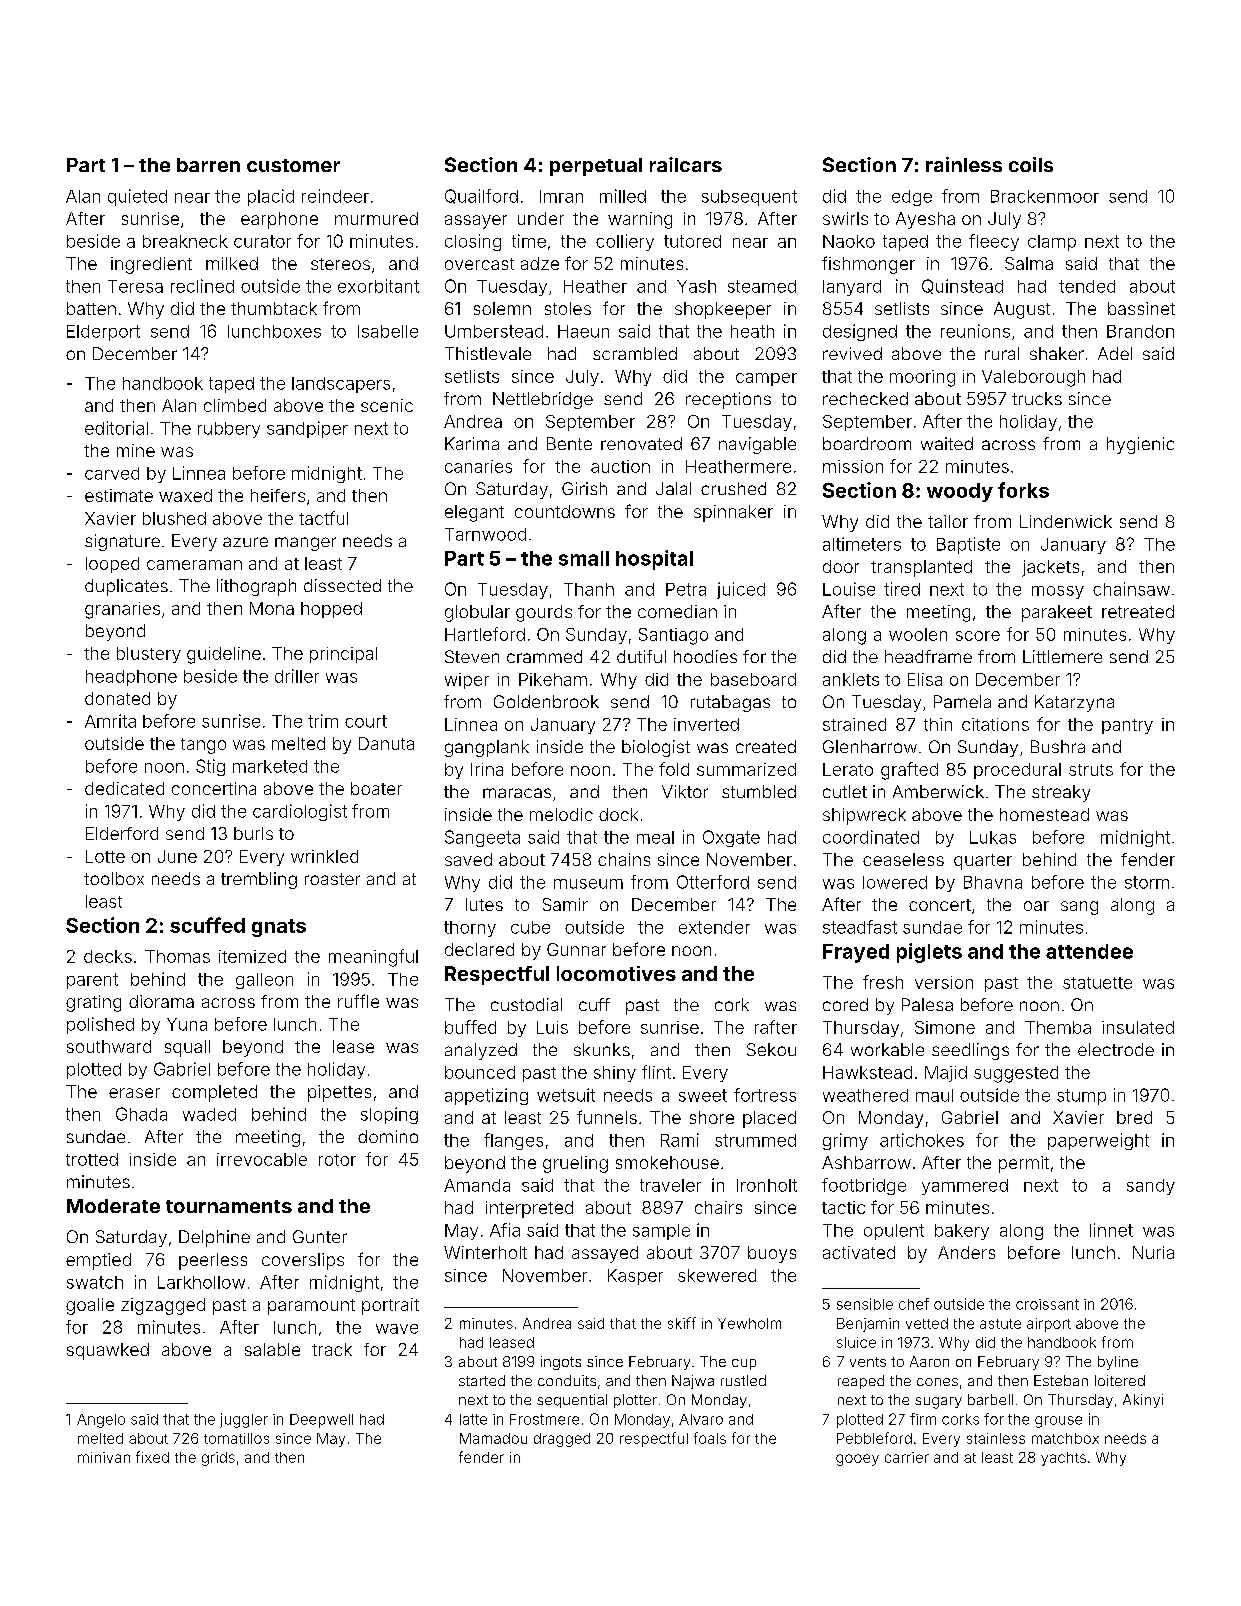 The height and width of the screenshot is (1606, 1241). I want to click on foals, so click(710, 1438).
